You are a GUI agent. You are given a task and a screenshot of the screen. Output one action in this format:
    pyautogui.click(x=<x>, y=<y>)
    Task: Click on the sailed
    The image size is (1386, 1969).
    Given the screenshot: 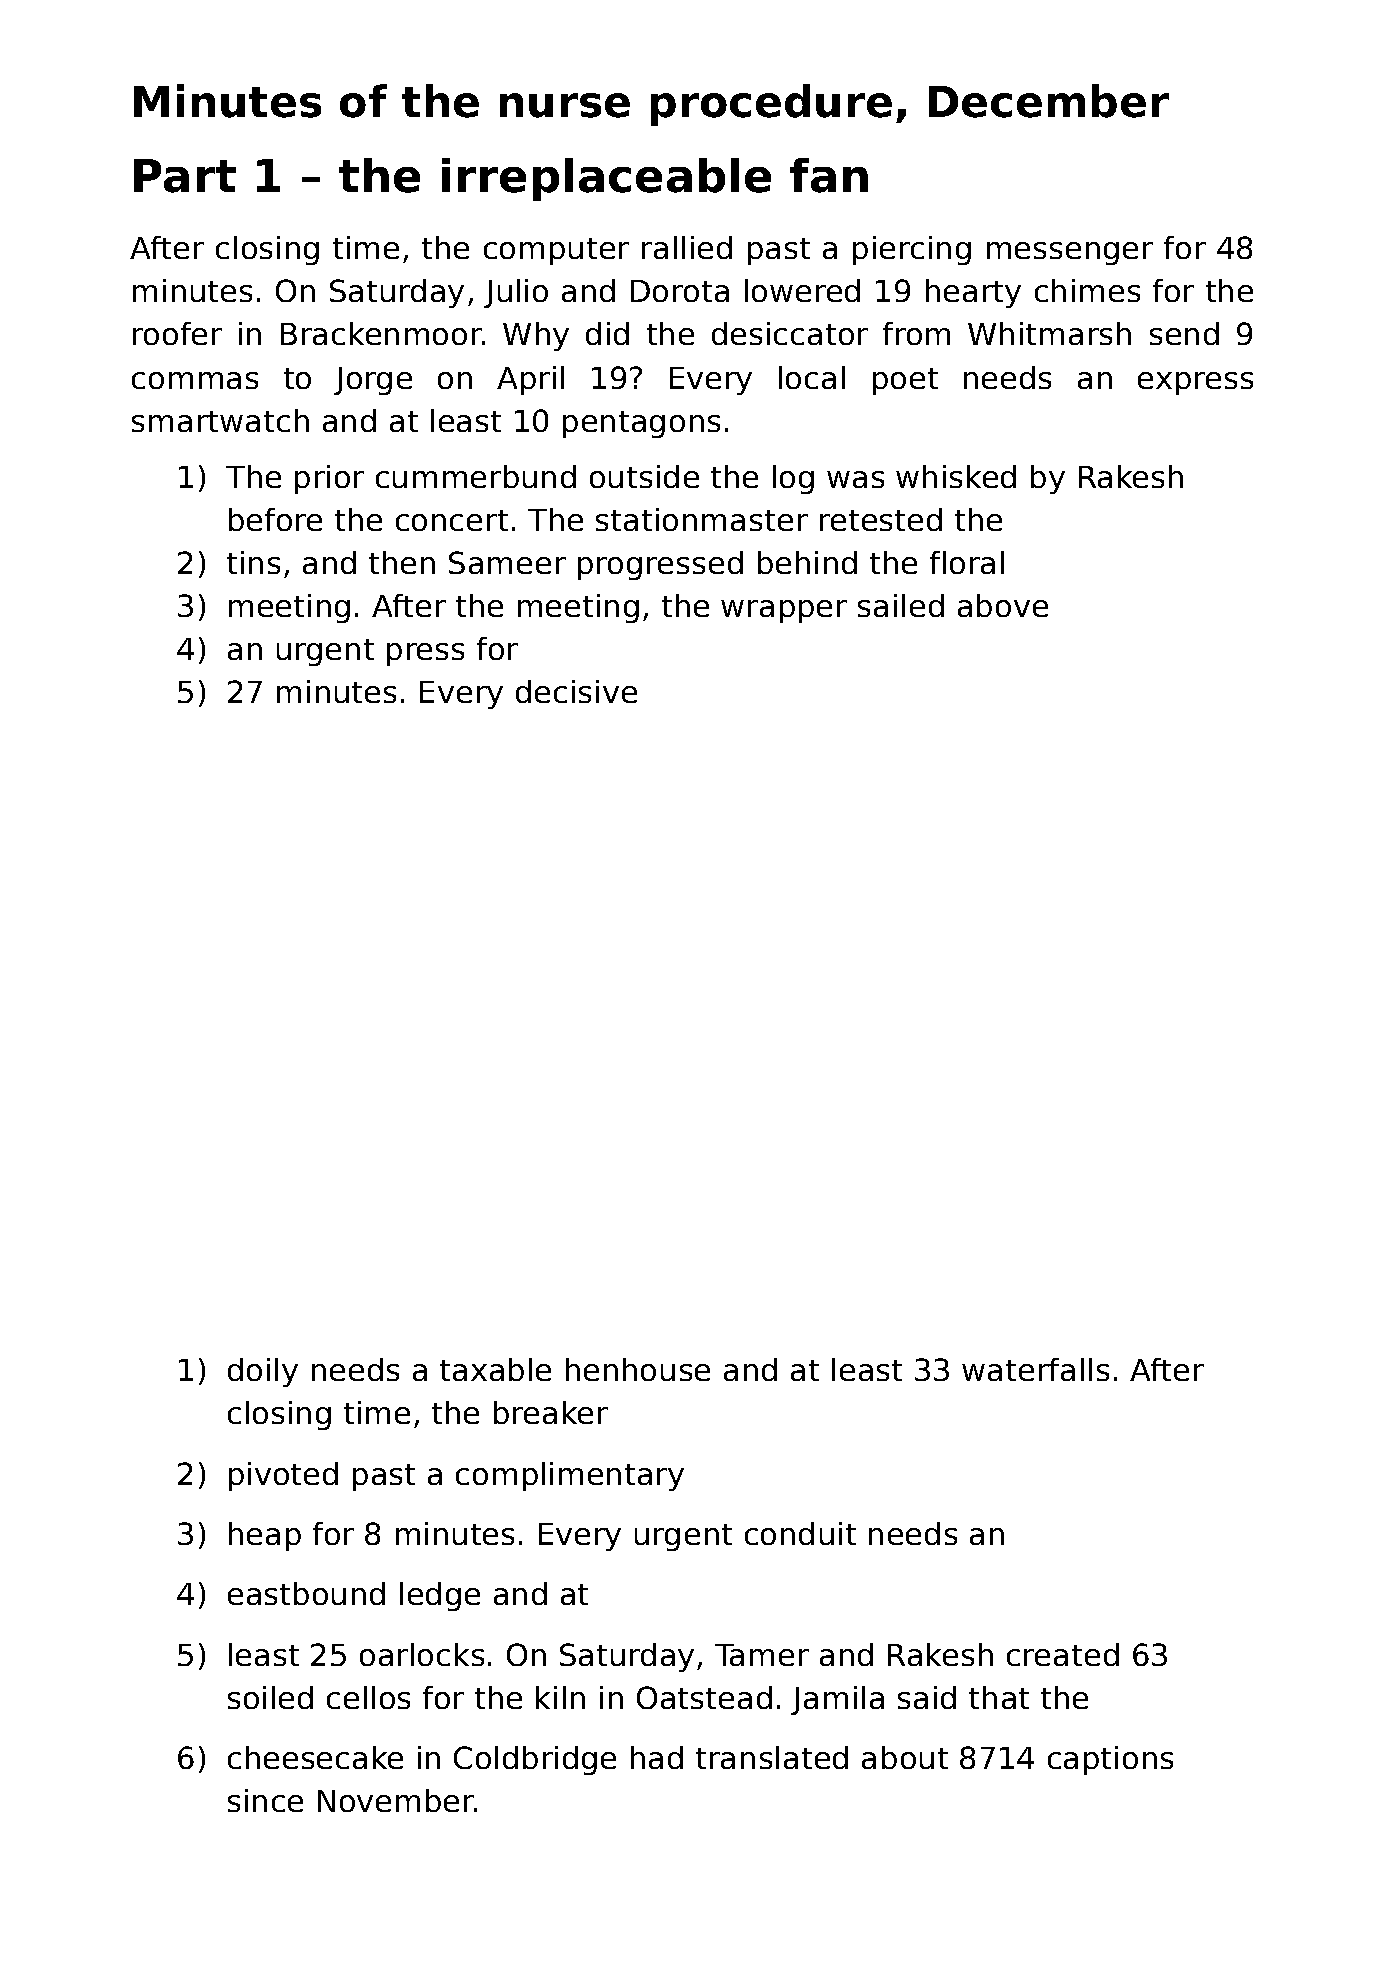 What is the action you would take?
    pyautogui.click(x=901, y=605)
